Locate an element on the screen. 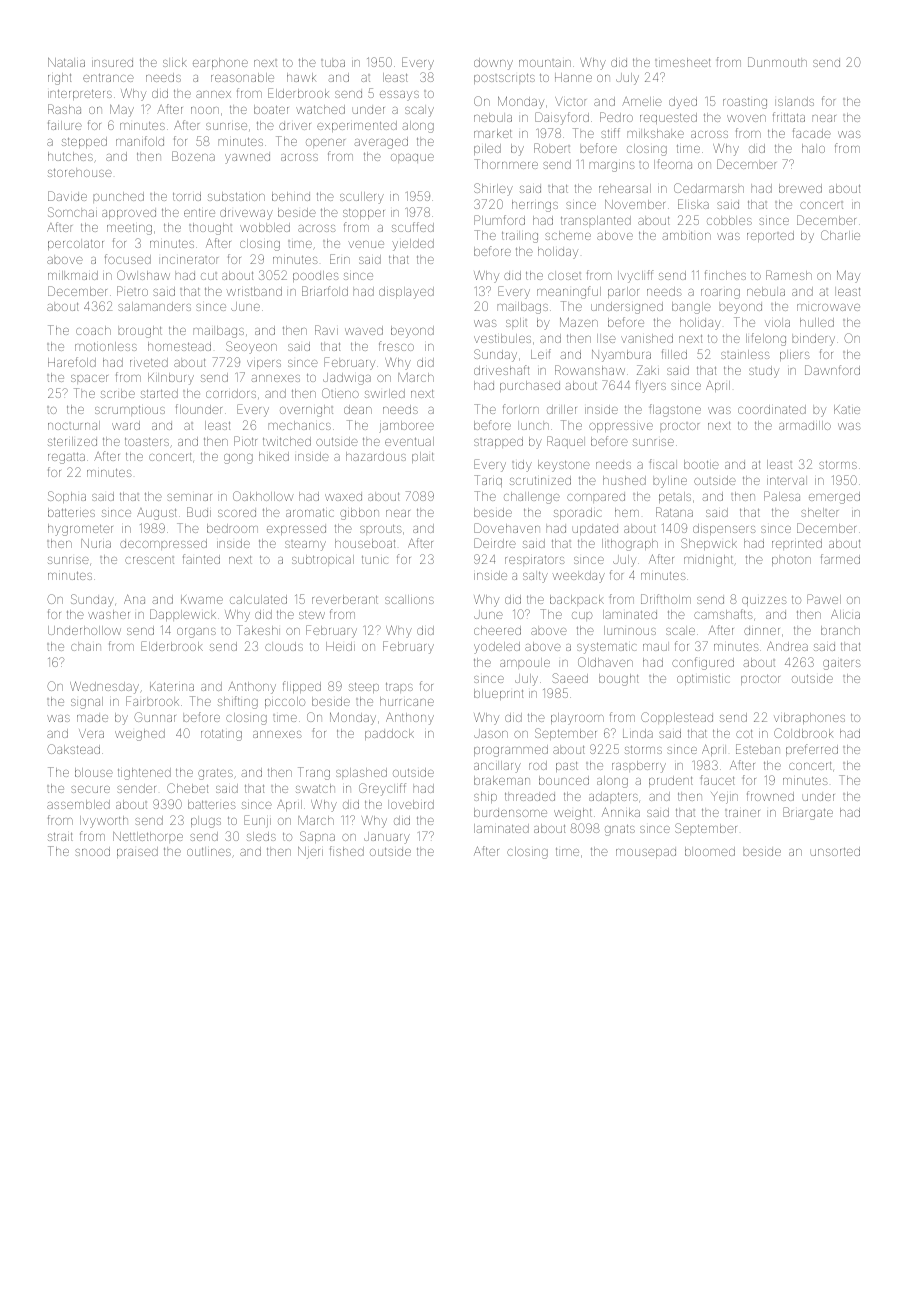  washer is located at coordinates (109, 614).
